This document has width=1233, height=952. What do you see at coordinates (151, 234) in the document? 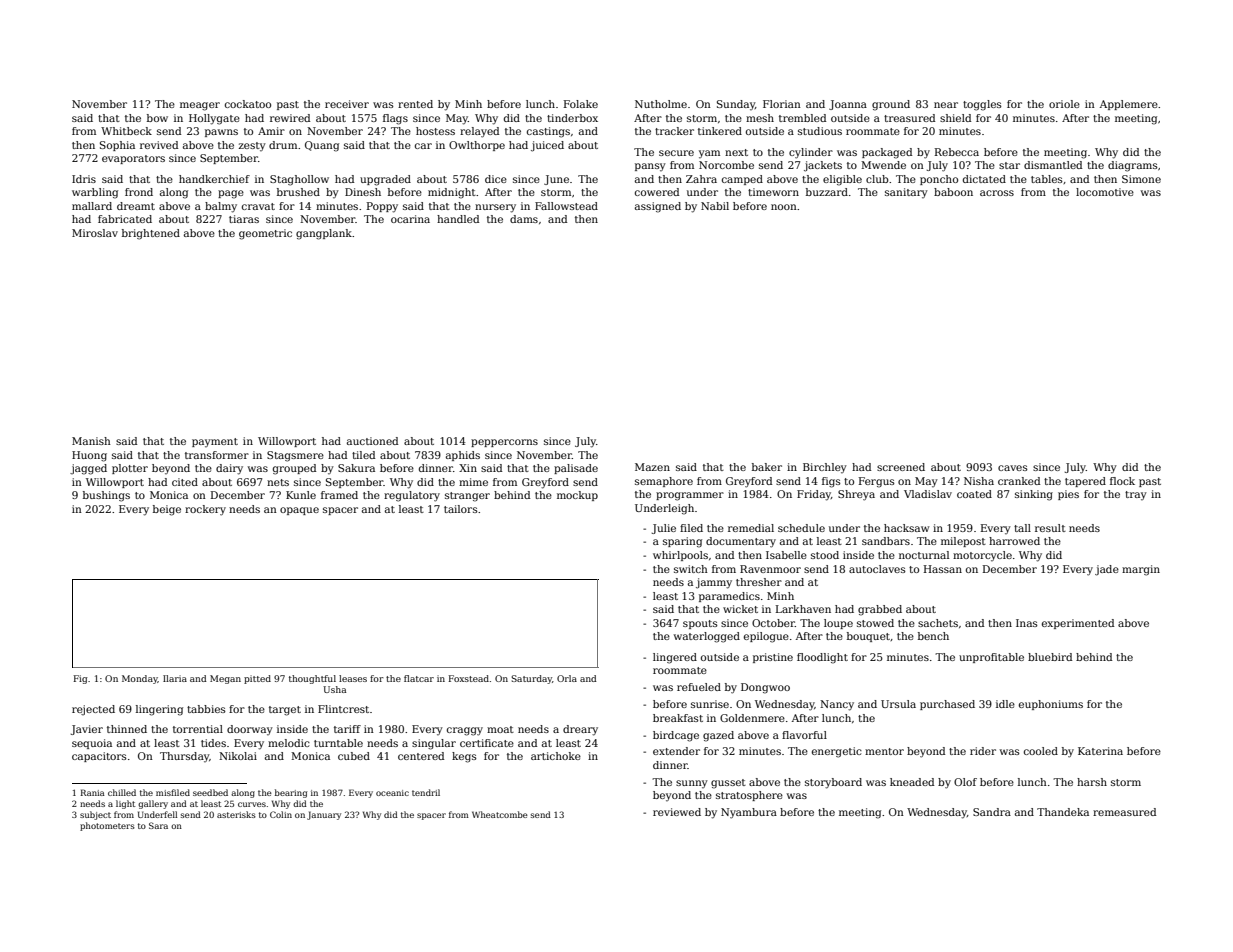
I see `brightened` at bounding box center [151, 234].
